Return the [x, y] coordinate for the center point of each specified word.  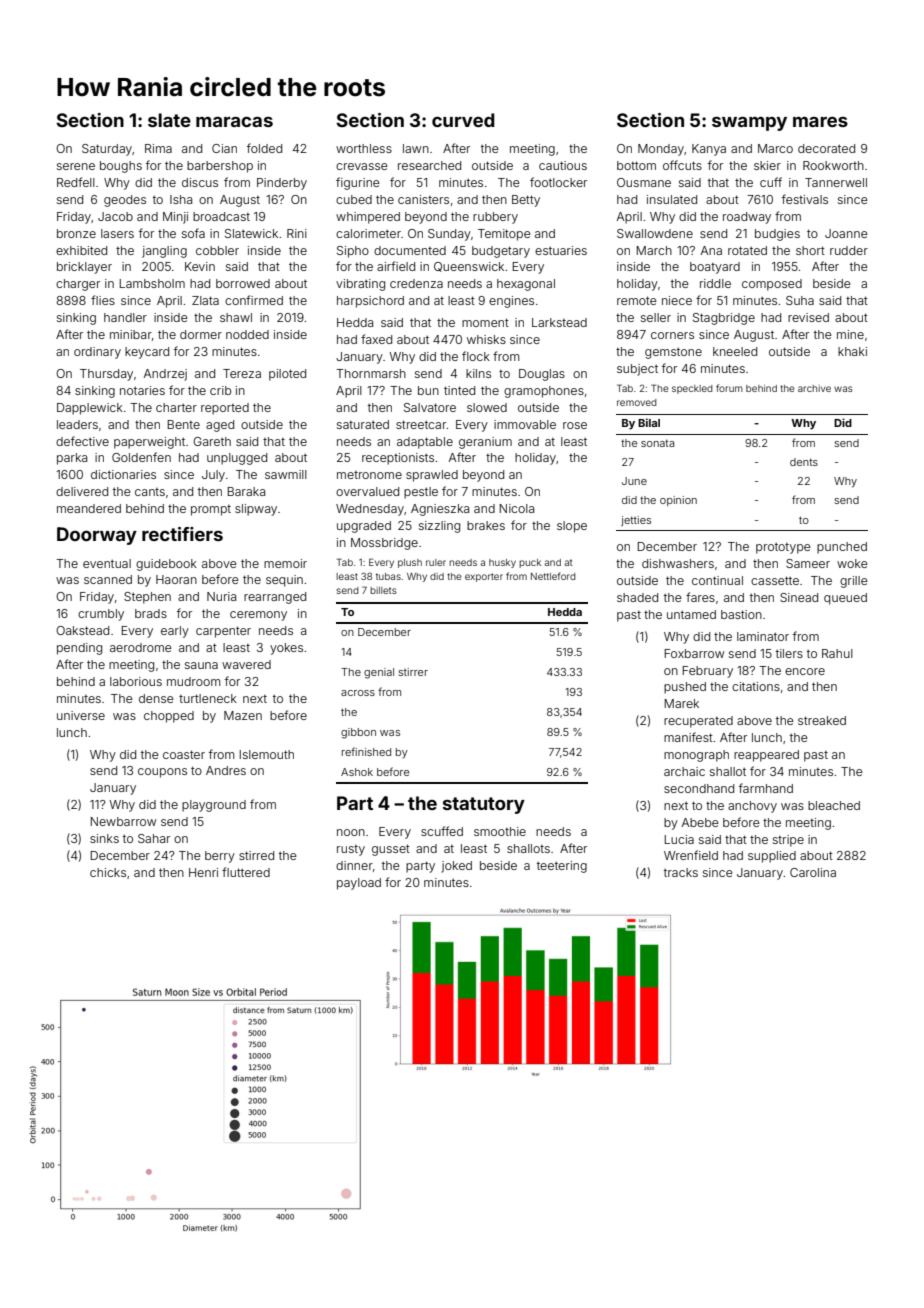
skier [767, 165]
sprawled [432, 476]
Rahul [837, 653]
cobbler [217, 250]
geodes [125, 201]
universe [81, 715]
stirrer [413, 672]
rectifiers [182, 534]
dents [804, 462]
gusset [391, 850]
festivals [805, 199]
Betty [526, 201]
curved [463, 120]
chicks [108, 872]
